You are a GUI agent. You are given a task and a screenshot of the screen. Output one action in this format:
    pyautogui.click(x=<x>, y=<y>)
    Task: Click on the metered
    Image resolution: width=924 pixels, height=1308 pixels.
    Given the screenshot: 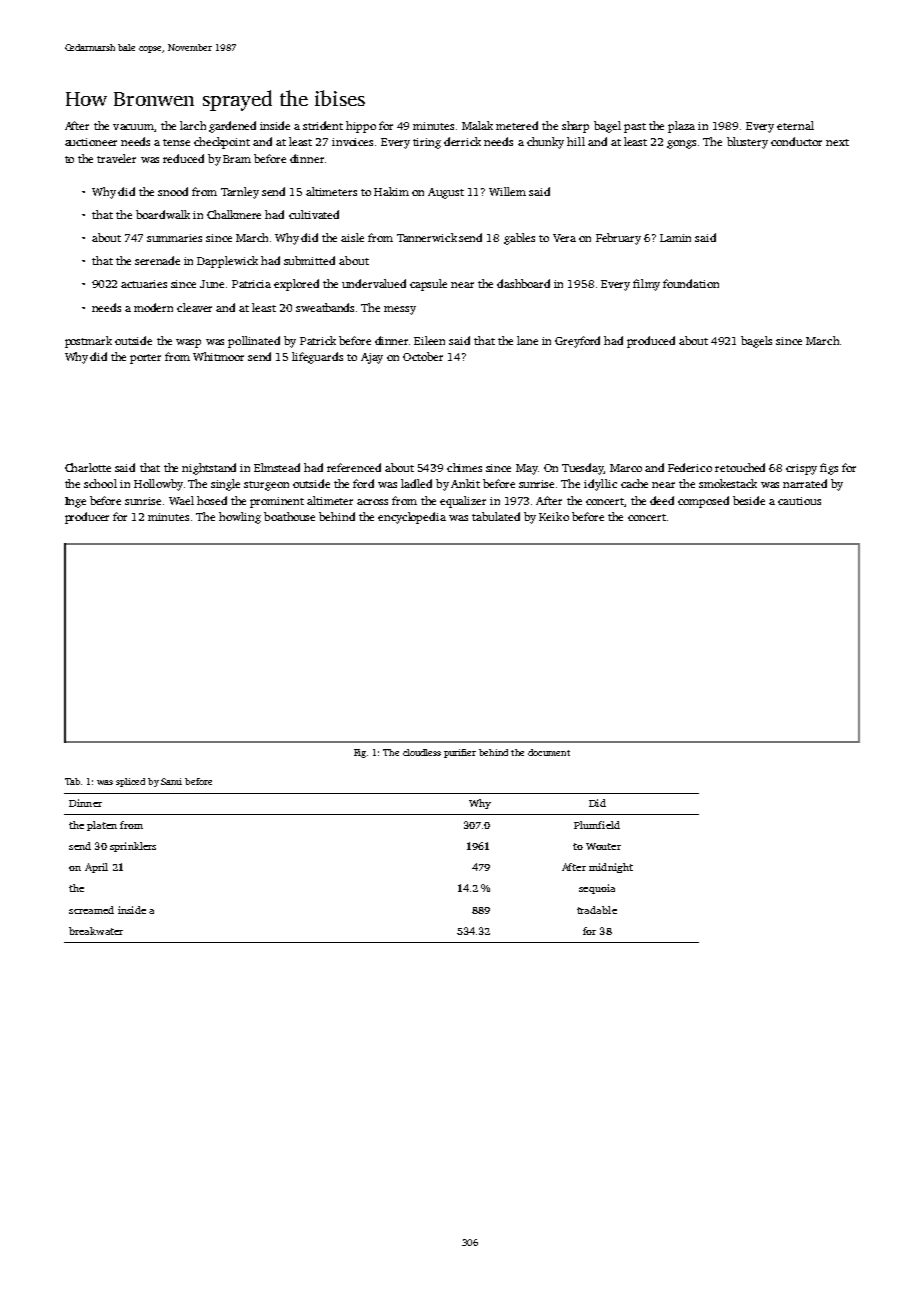 What is the action you would take?
    pyautogui.click(x=517, y=125)
